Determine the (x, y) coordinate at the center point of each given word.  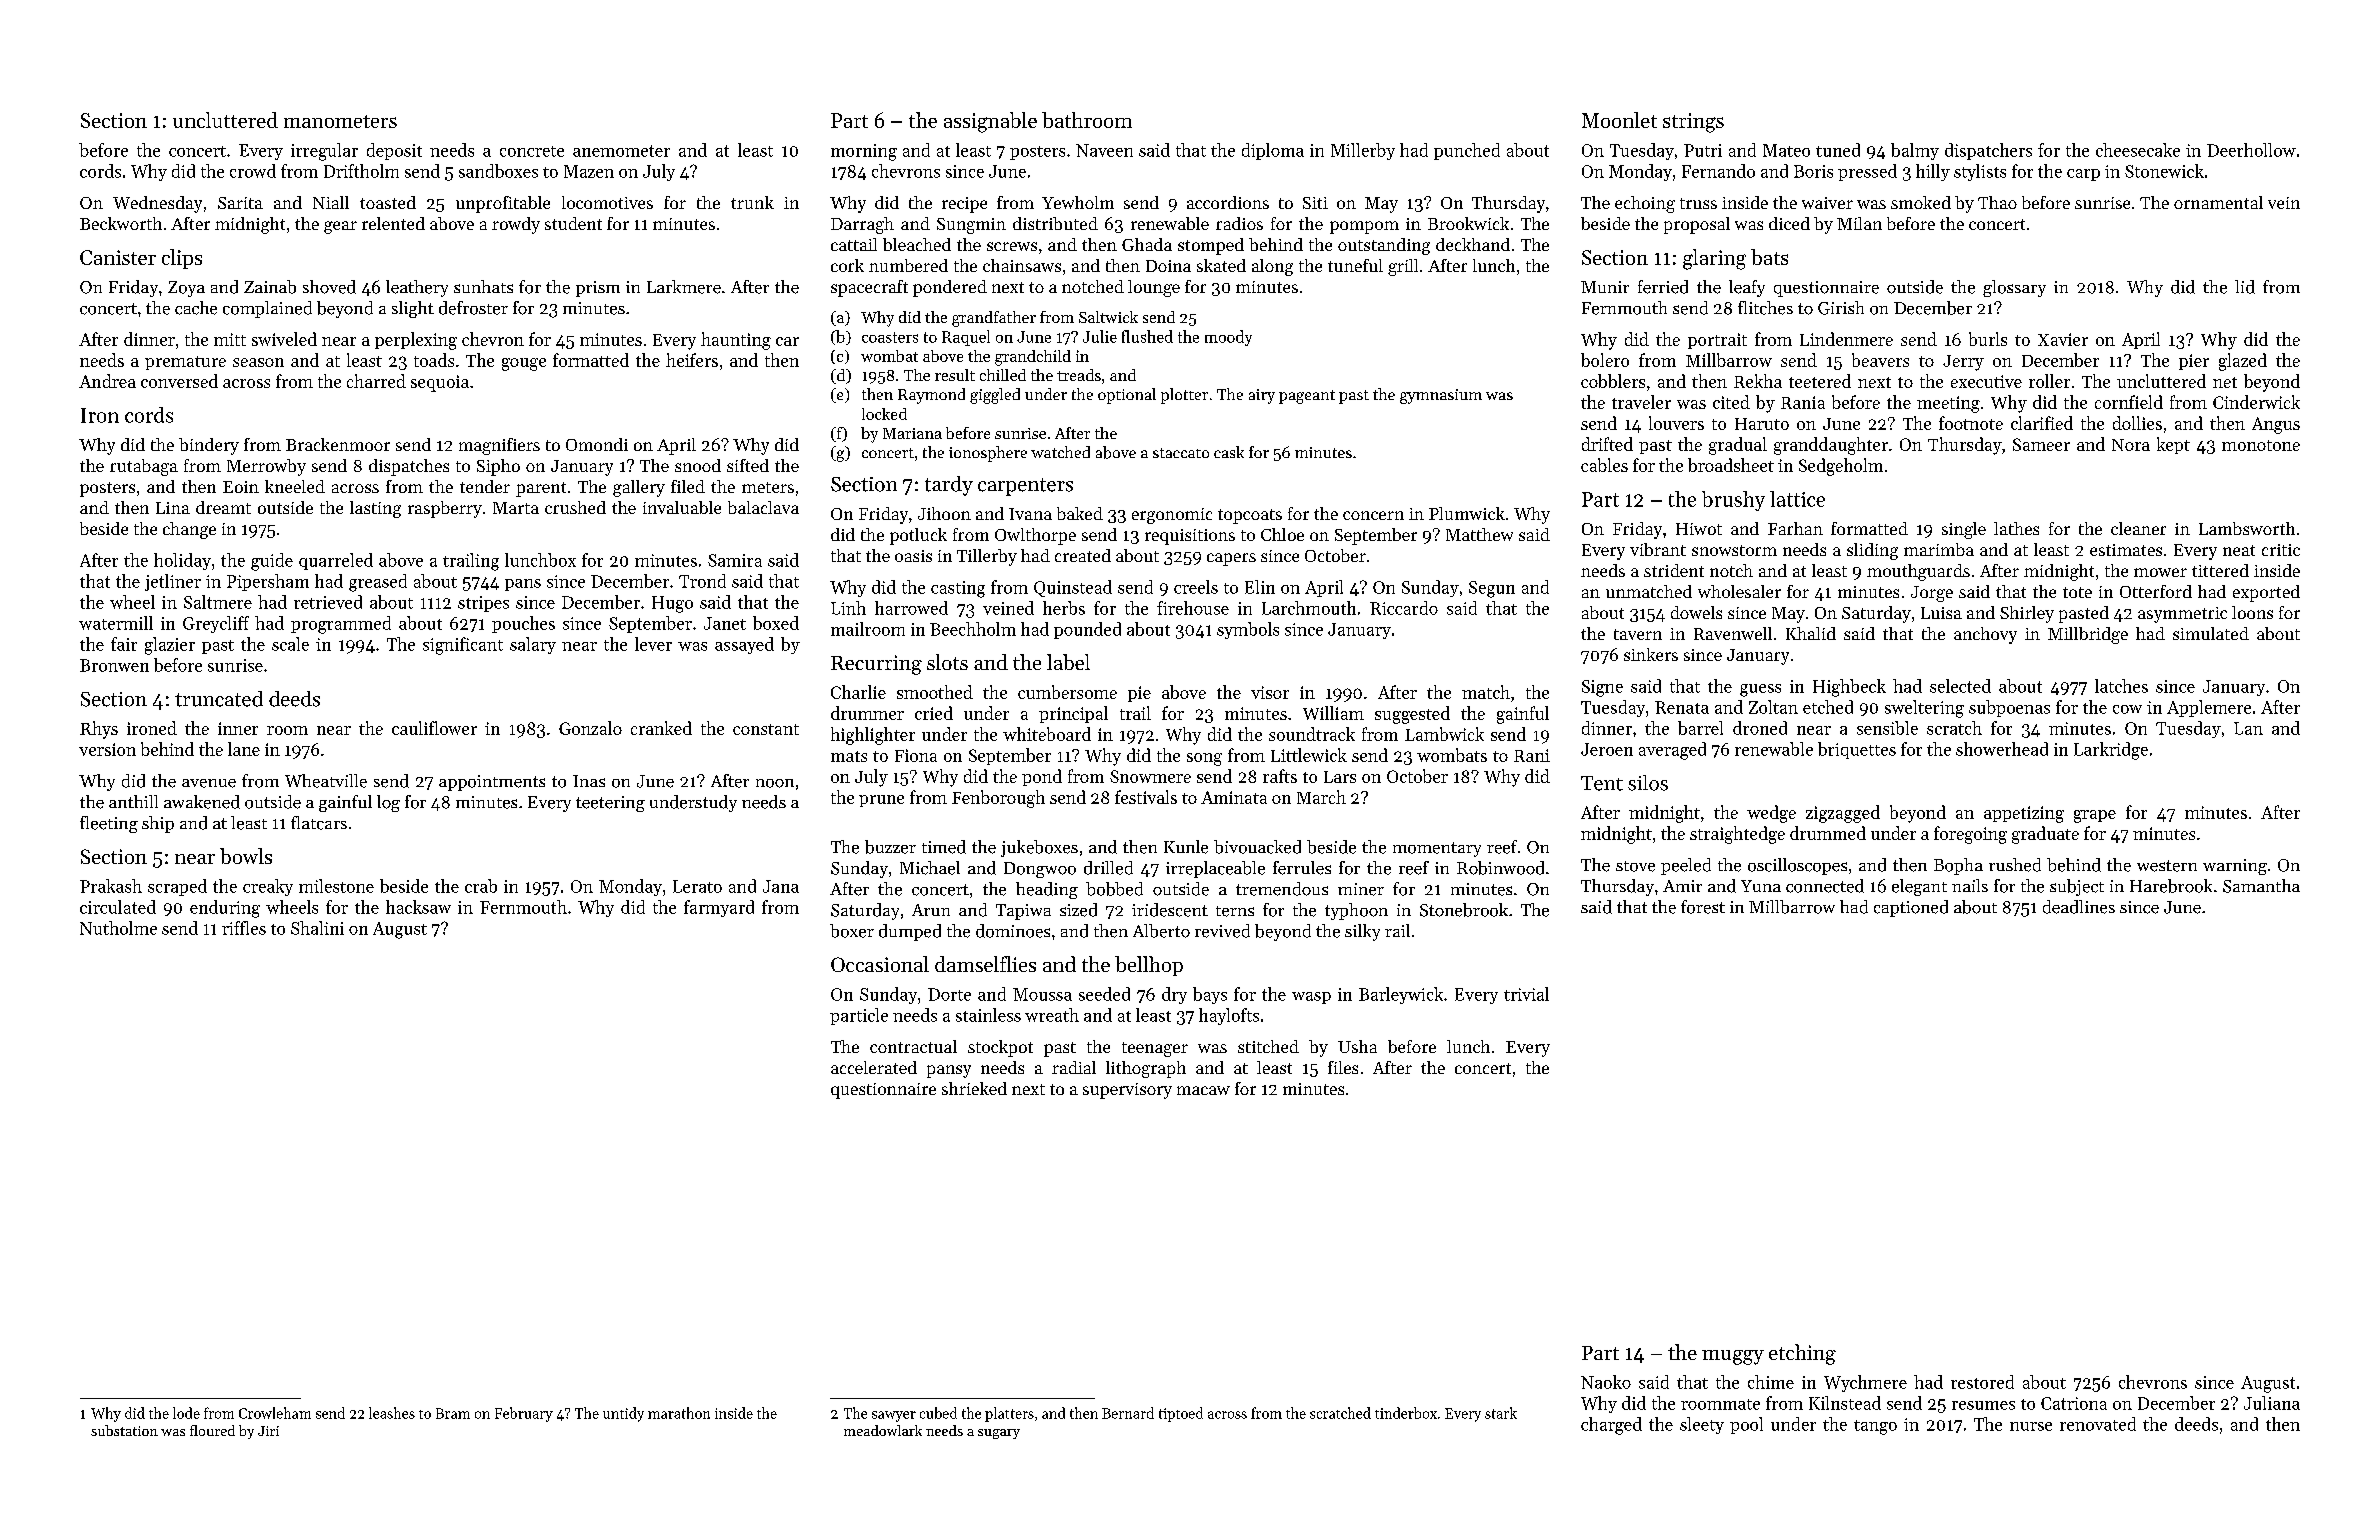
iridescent (1170, 910)
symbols (1248, 630)
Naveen (1104, 150)
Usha (1357, 1046)
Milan (1859, 223)
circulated (118, 907)
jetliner (173, 582)
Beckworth (121, 223)
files (1343, 1067)
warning (2235, 867)
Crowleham (275, 1413)
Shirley (2027, 614)
